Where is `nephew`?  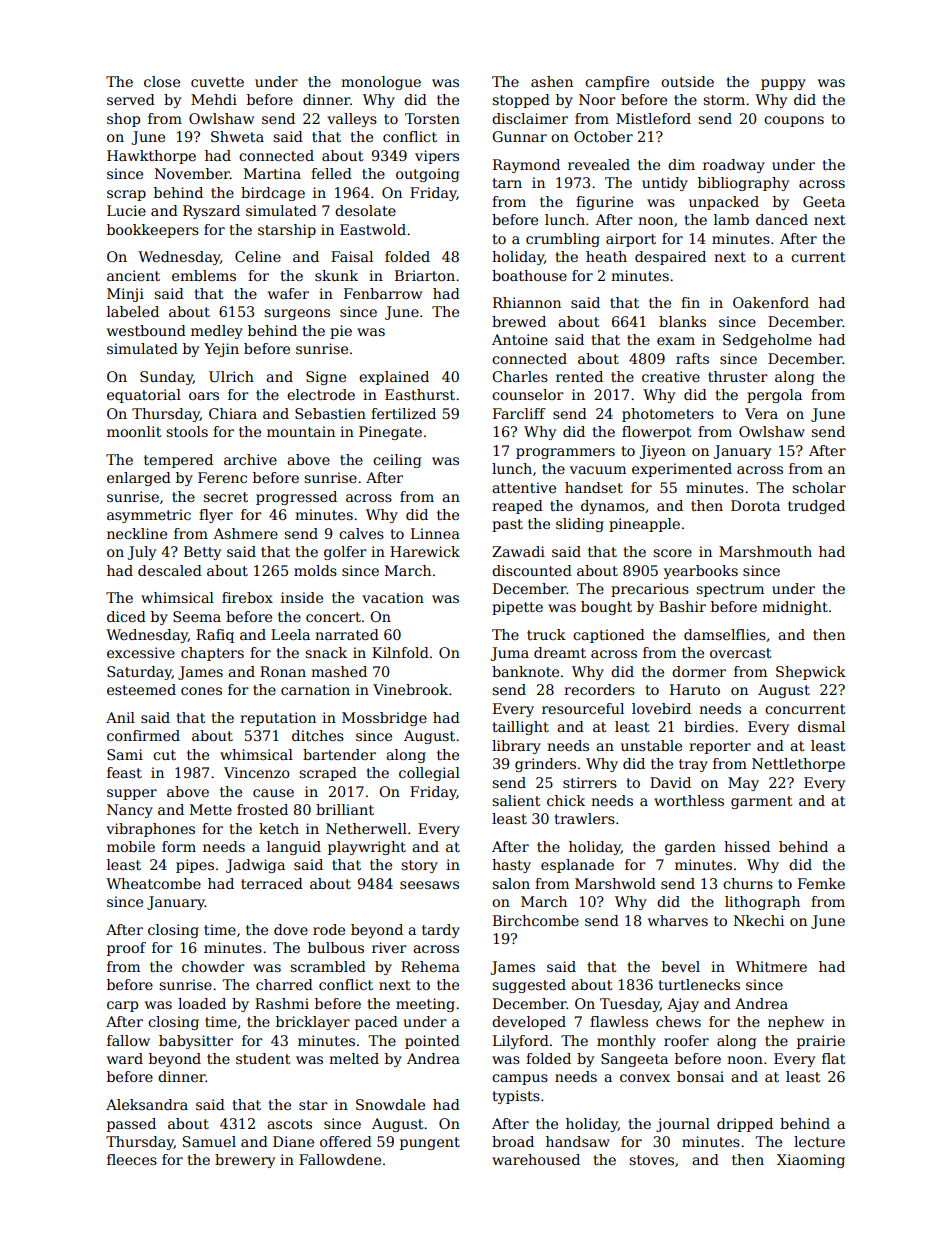
nephew is located at coordinates (796, 1023).
